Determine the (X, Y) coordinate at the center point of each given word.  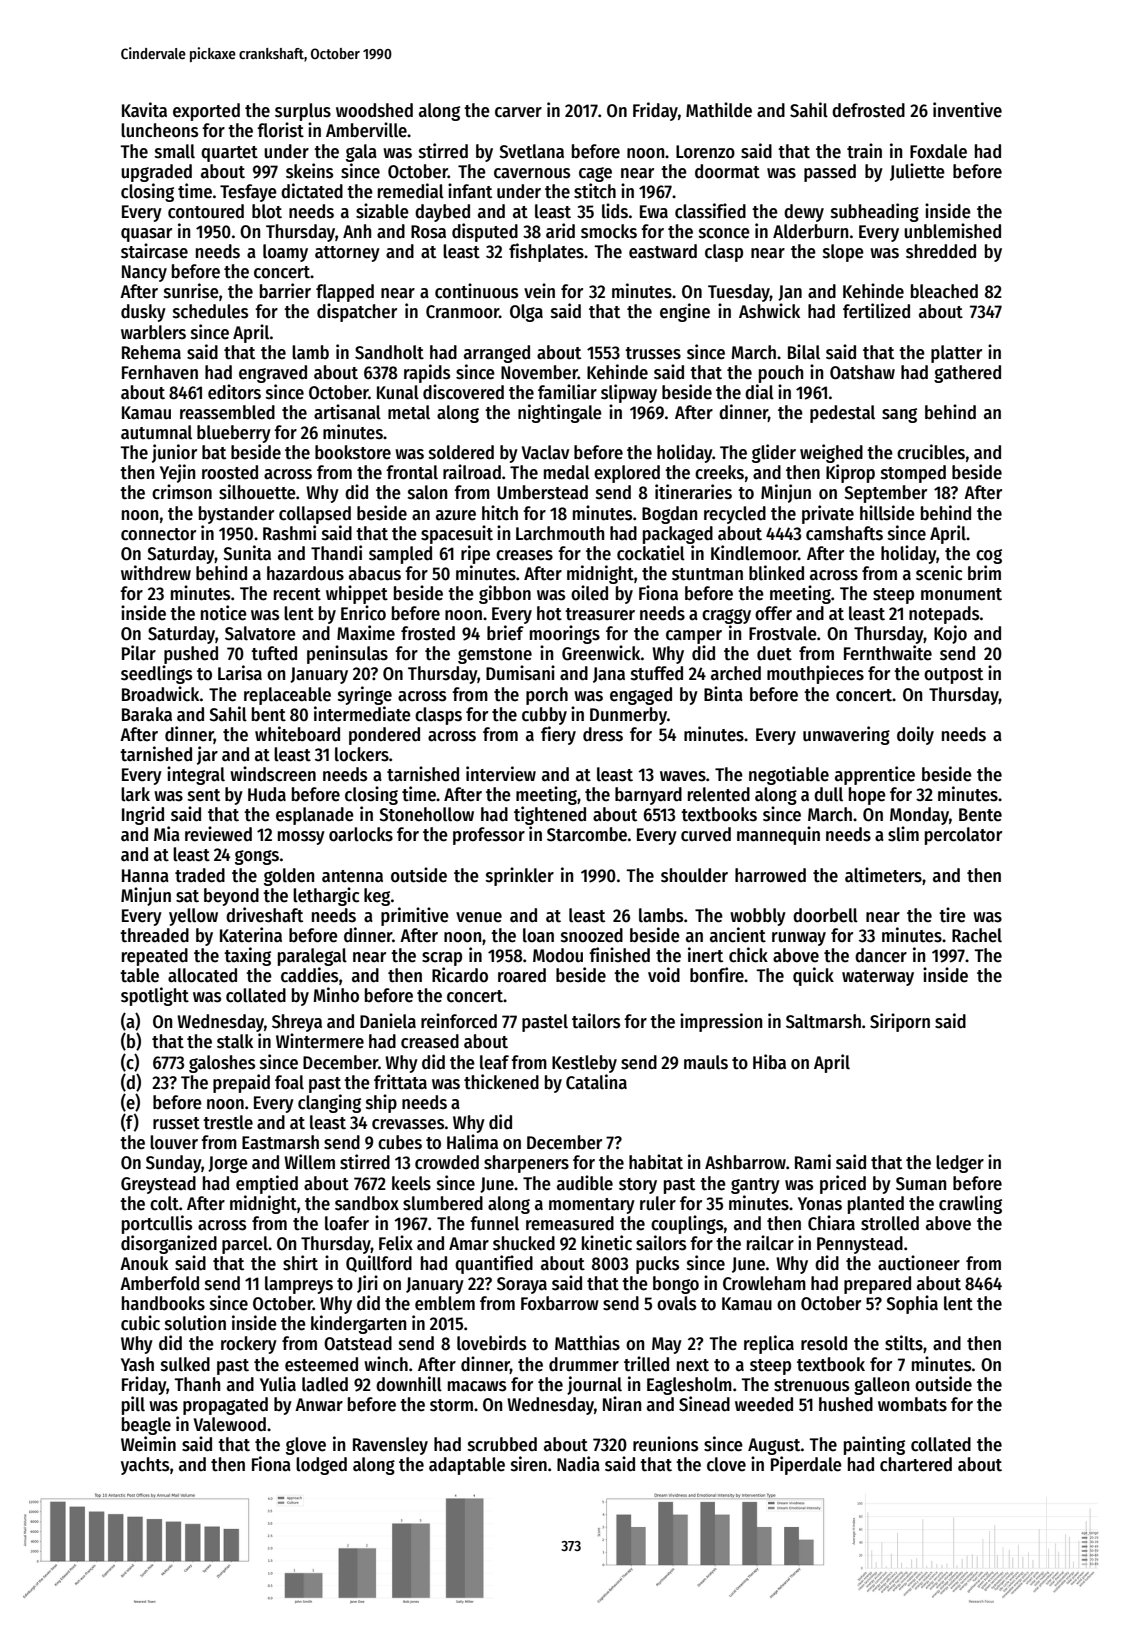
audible (585, 1183)
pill (133, 1405)
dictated (312, 191)
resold (824, 1343)
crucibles (931, 452)
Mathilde (719, 110)
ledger (960, 1164)
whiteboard (297, 734)
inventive (967, 110)
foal (289, 1082)
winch (386, 1364)
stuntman (707, 574)
